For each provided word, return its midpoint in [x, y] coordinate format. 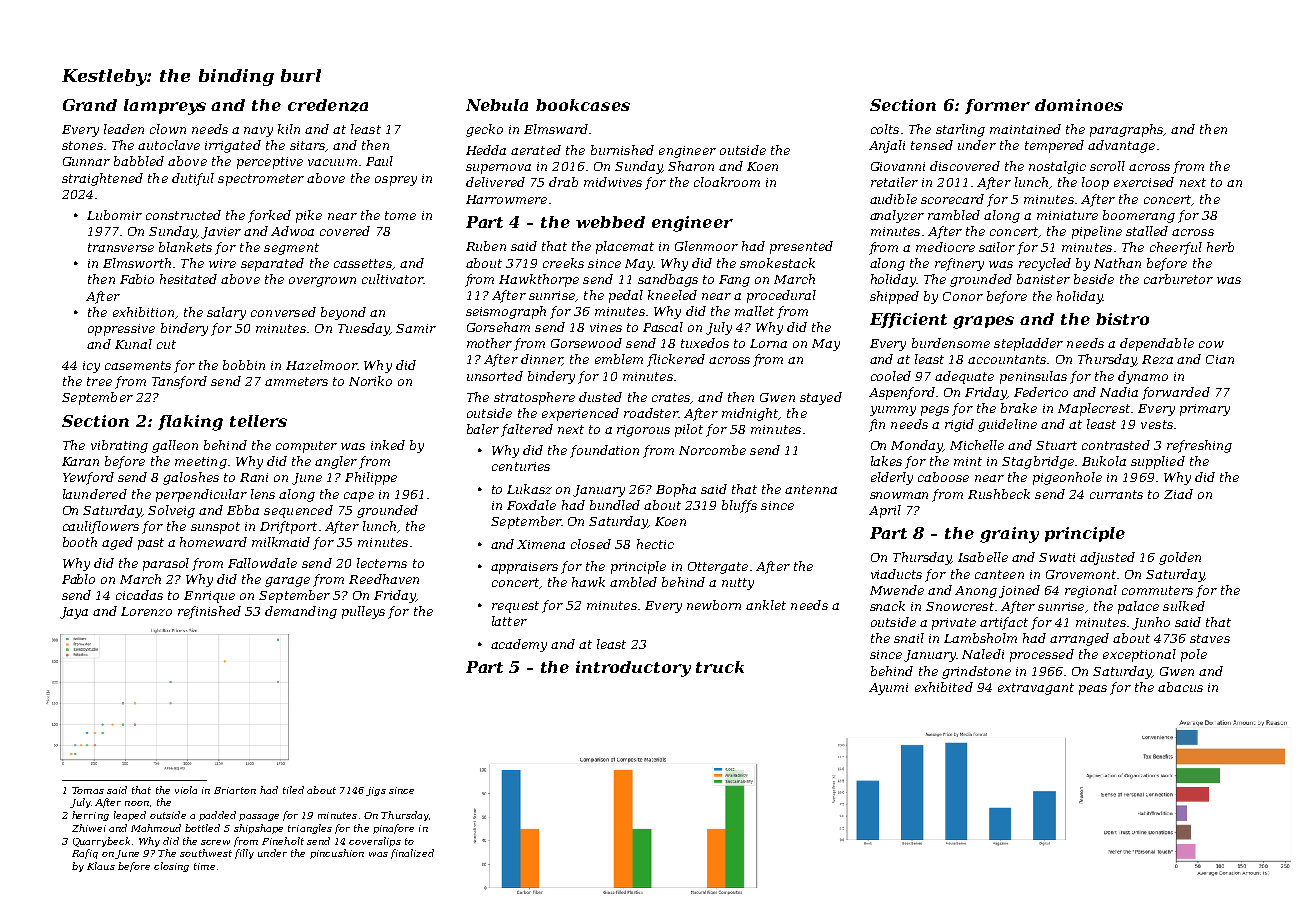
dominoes [1079, 105]
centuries [521, 466]
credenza [328, 105]
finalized [412, 854]
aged [117, 543]
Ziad [1178, 494]
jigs [376, 791]
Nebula [497, 105]
